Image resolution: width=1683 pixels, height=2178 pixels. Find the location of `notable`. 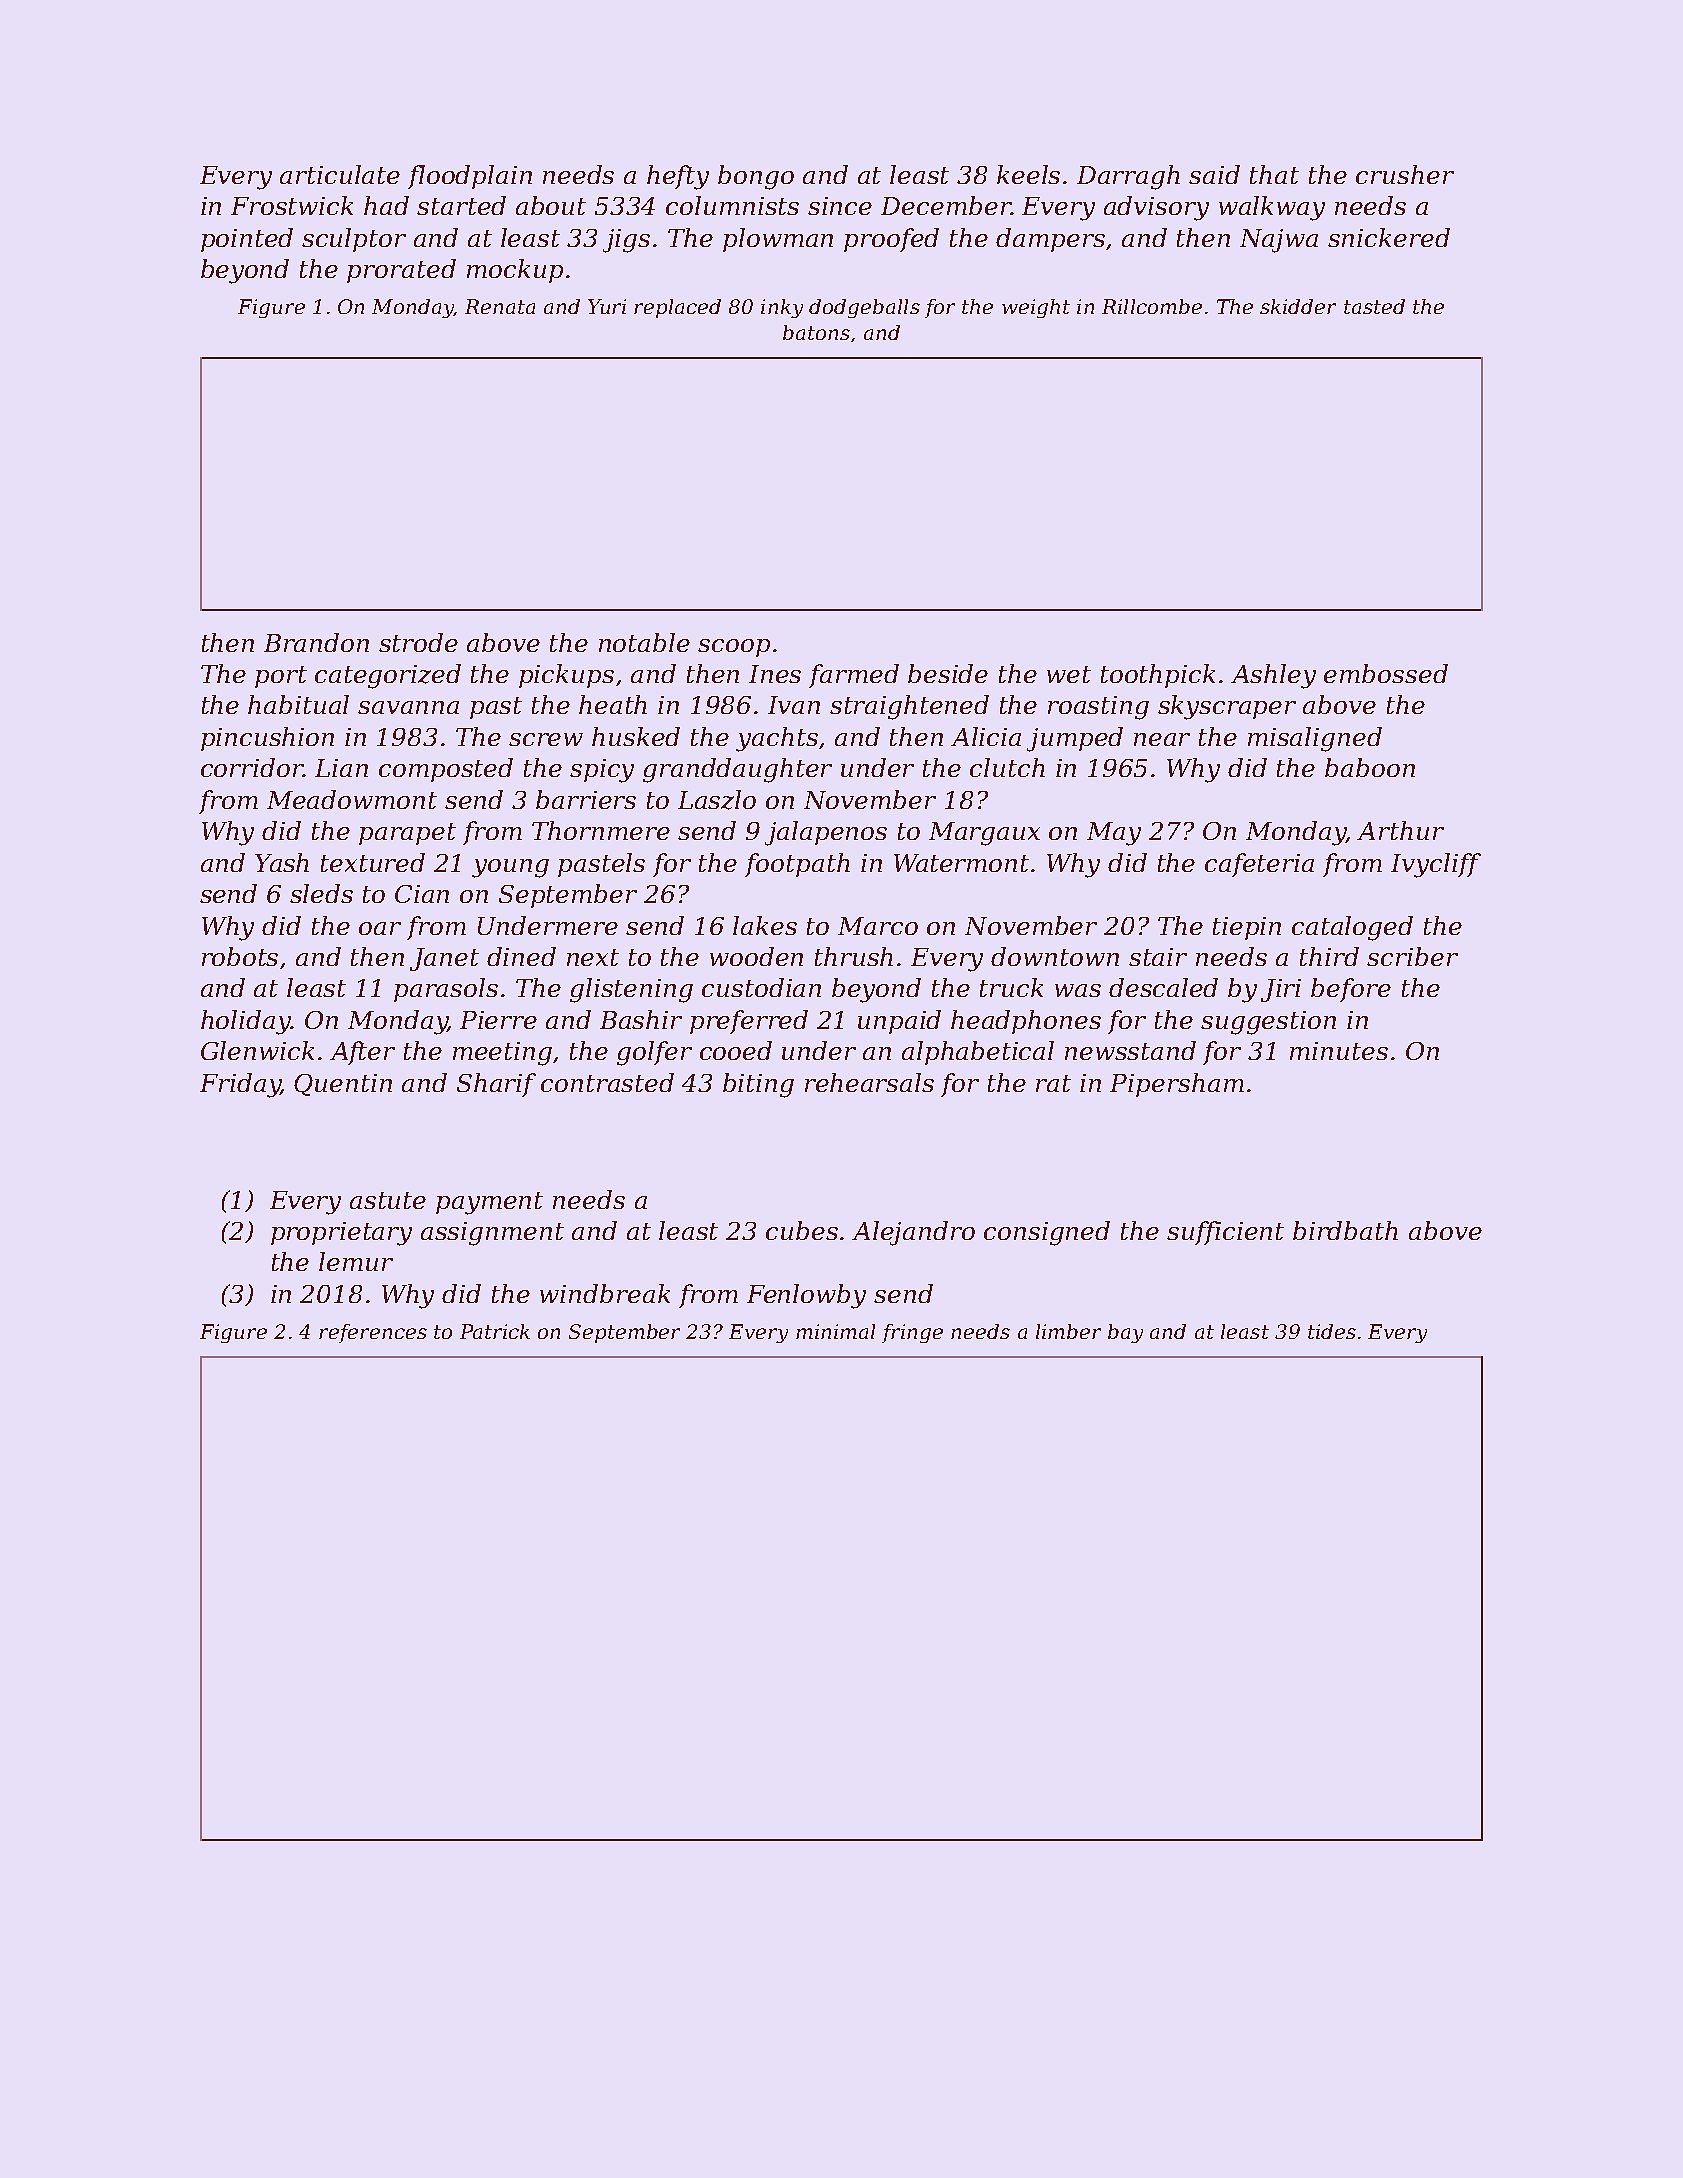

notable is located at coordinates (644, 642).
